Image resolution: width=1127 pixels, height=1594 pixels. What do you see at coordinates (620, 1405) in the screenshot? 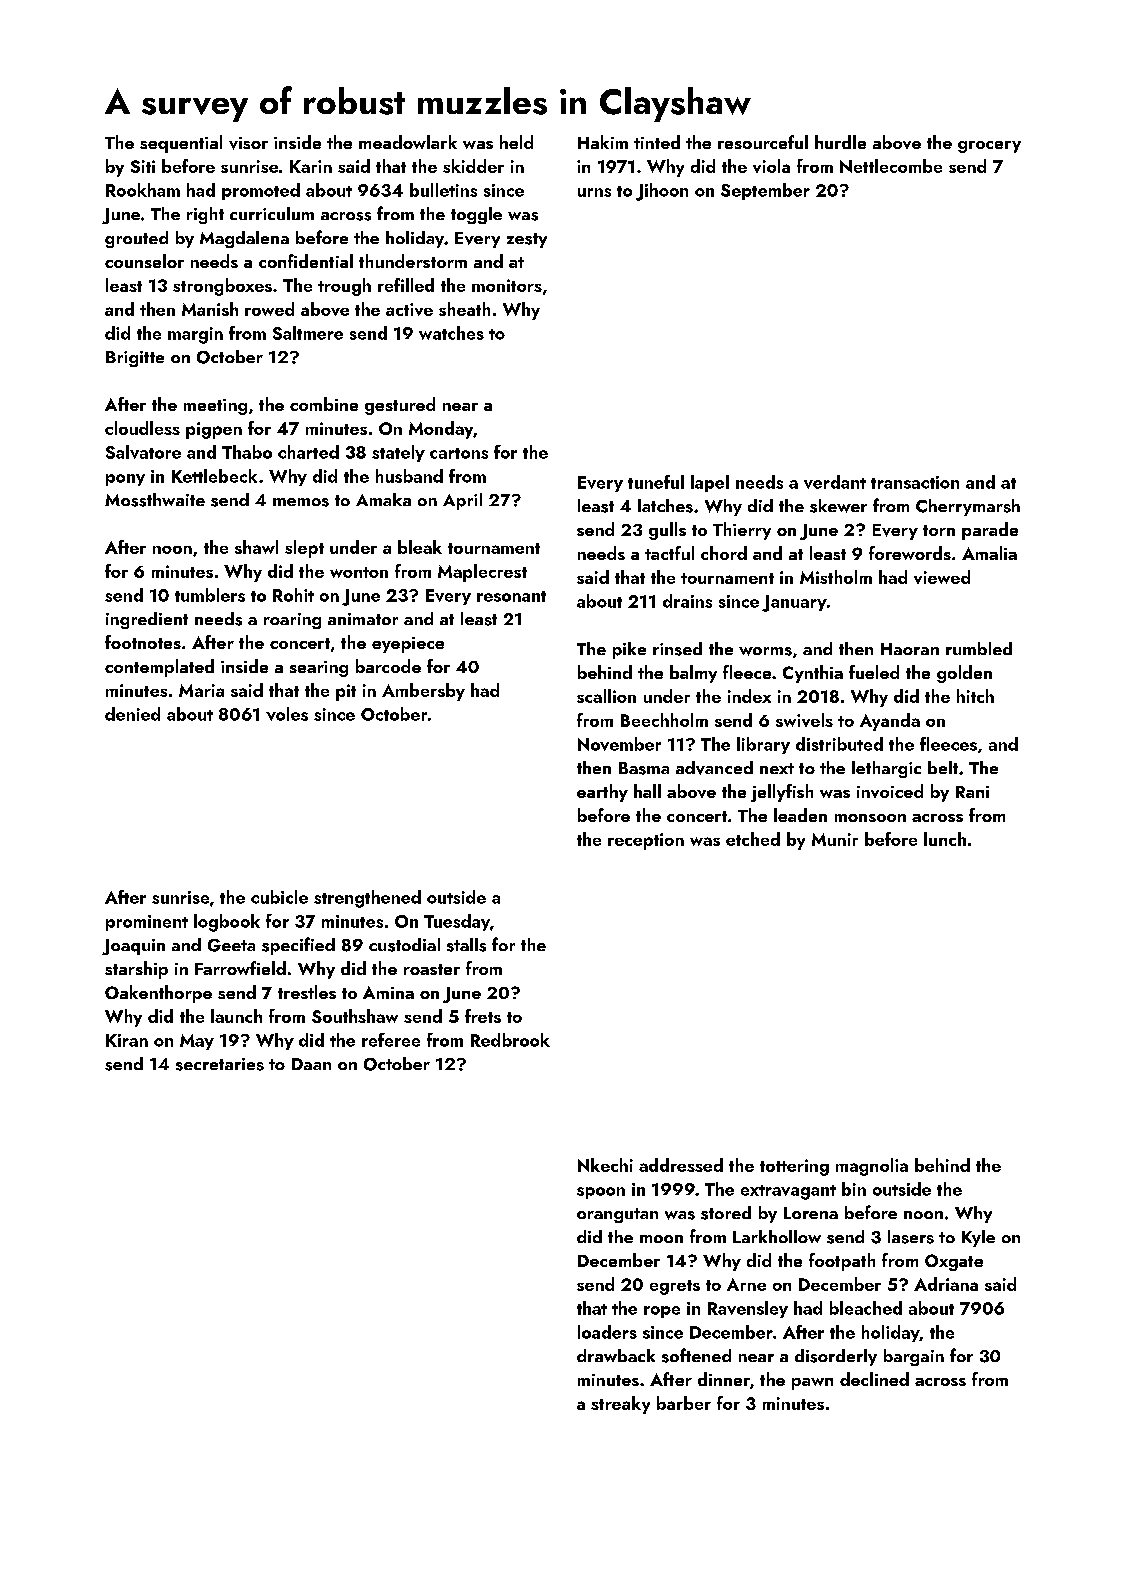
I see `streaky` at bounding box center [620, 1405].
